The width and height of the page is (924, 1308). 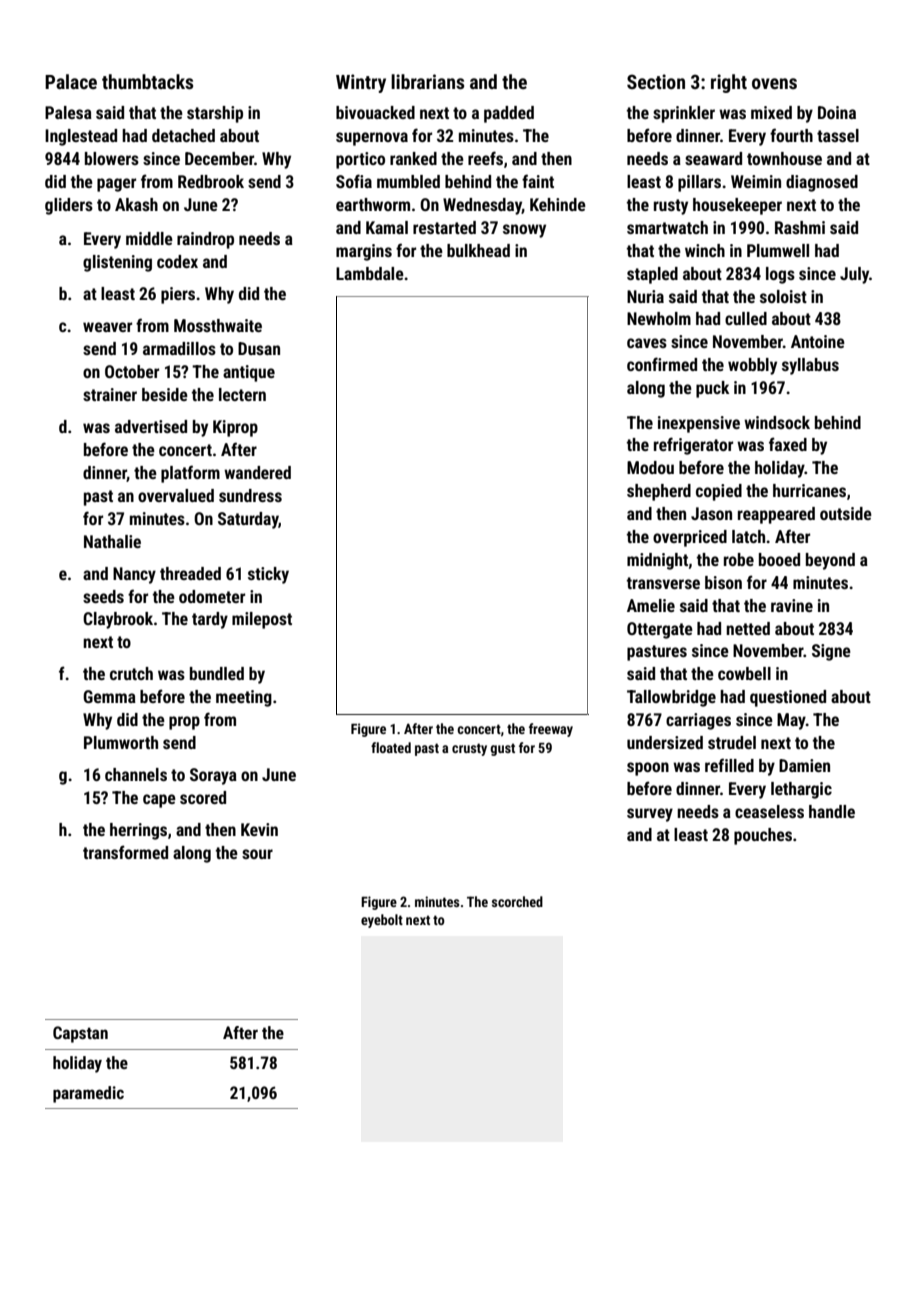 I want to click on lectern, so click(x=242, y=394).
